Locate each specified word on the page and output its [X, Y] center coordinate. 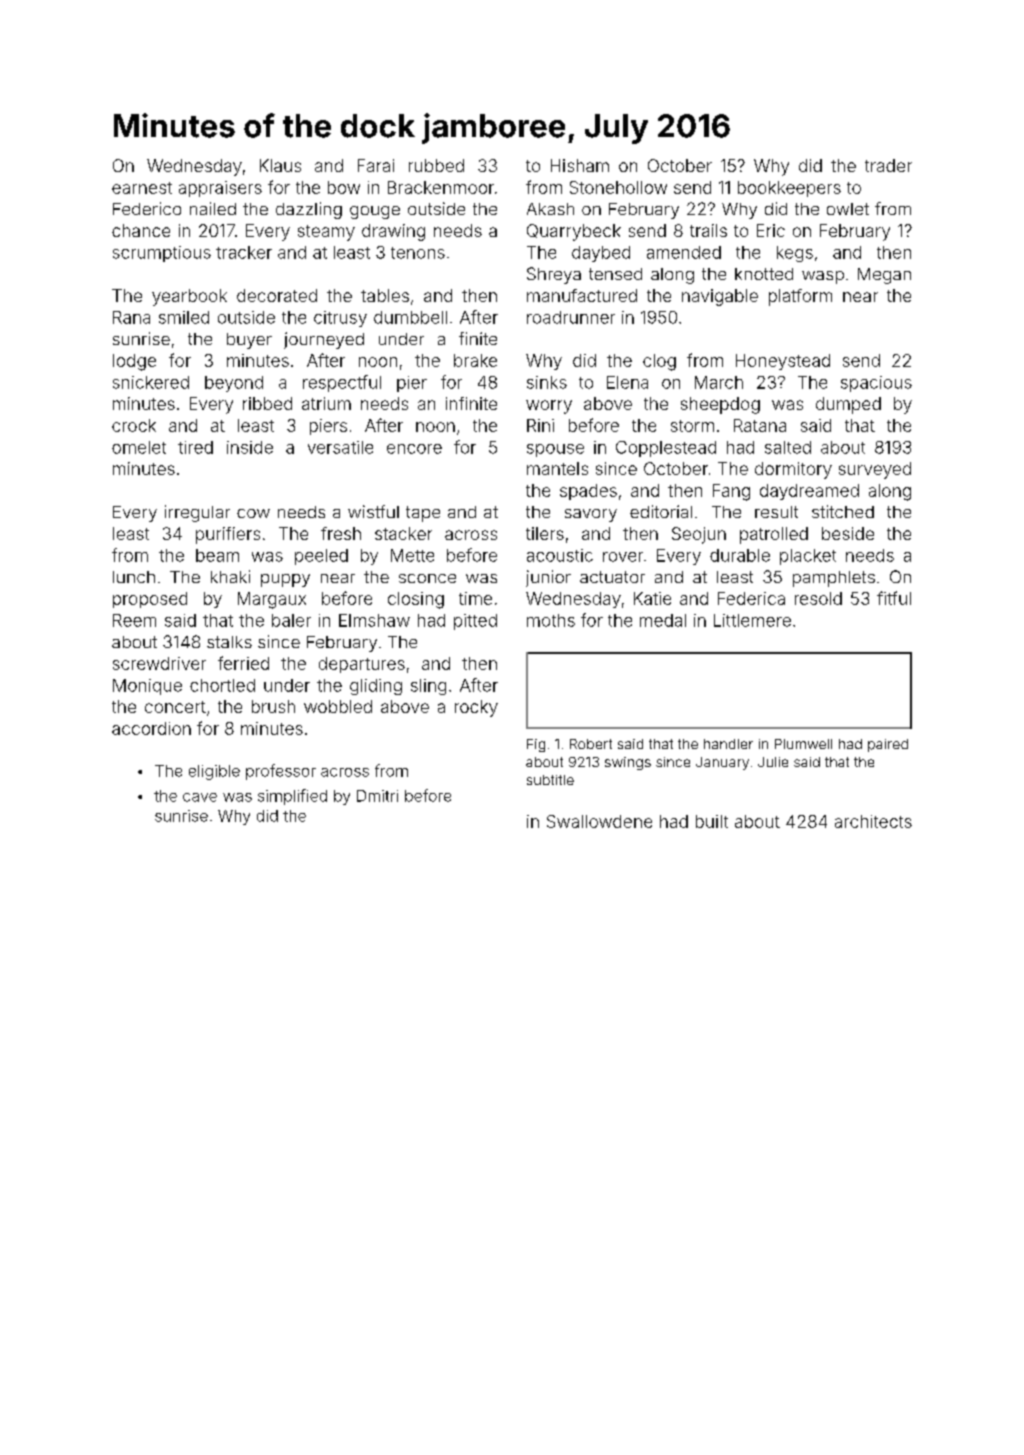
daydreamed [809, 492]
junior [548, 578]
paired [888, 745]
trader [888, 165]
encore [414, 449]
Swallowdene [599, 821]
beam [217, 555]
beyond [234, 384]
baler [291, 620]
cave [200, 797]
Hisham [580, 165]
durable [740, 555]
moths [551, 620]
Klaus [280, 165]
